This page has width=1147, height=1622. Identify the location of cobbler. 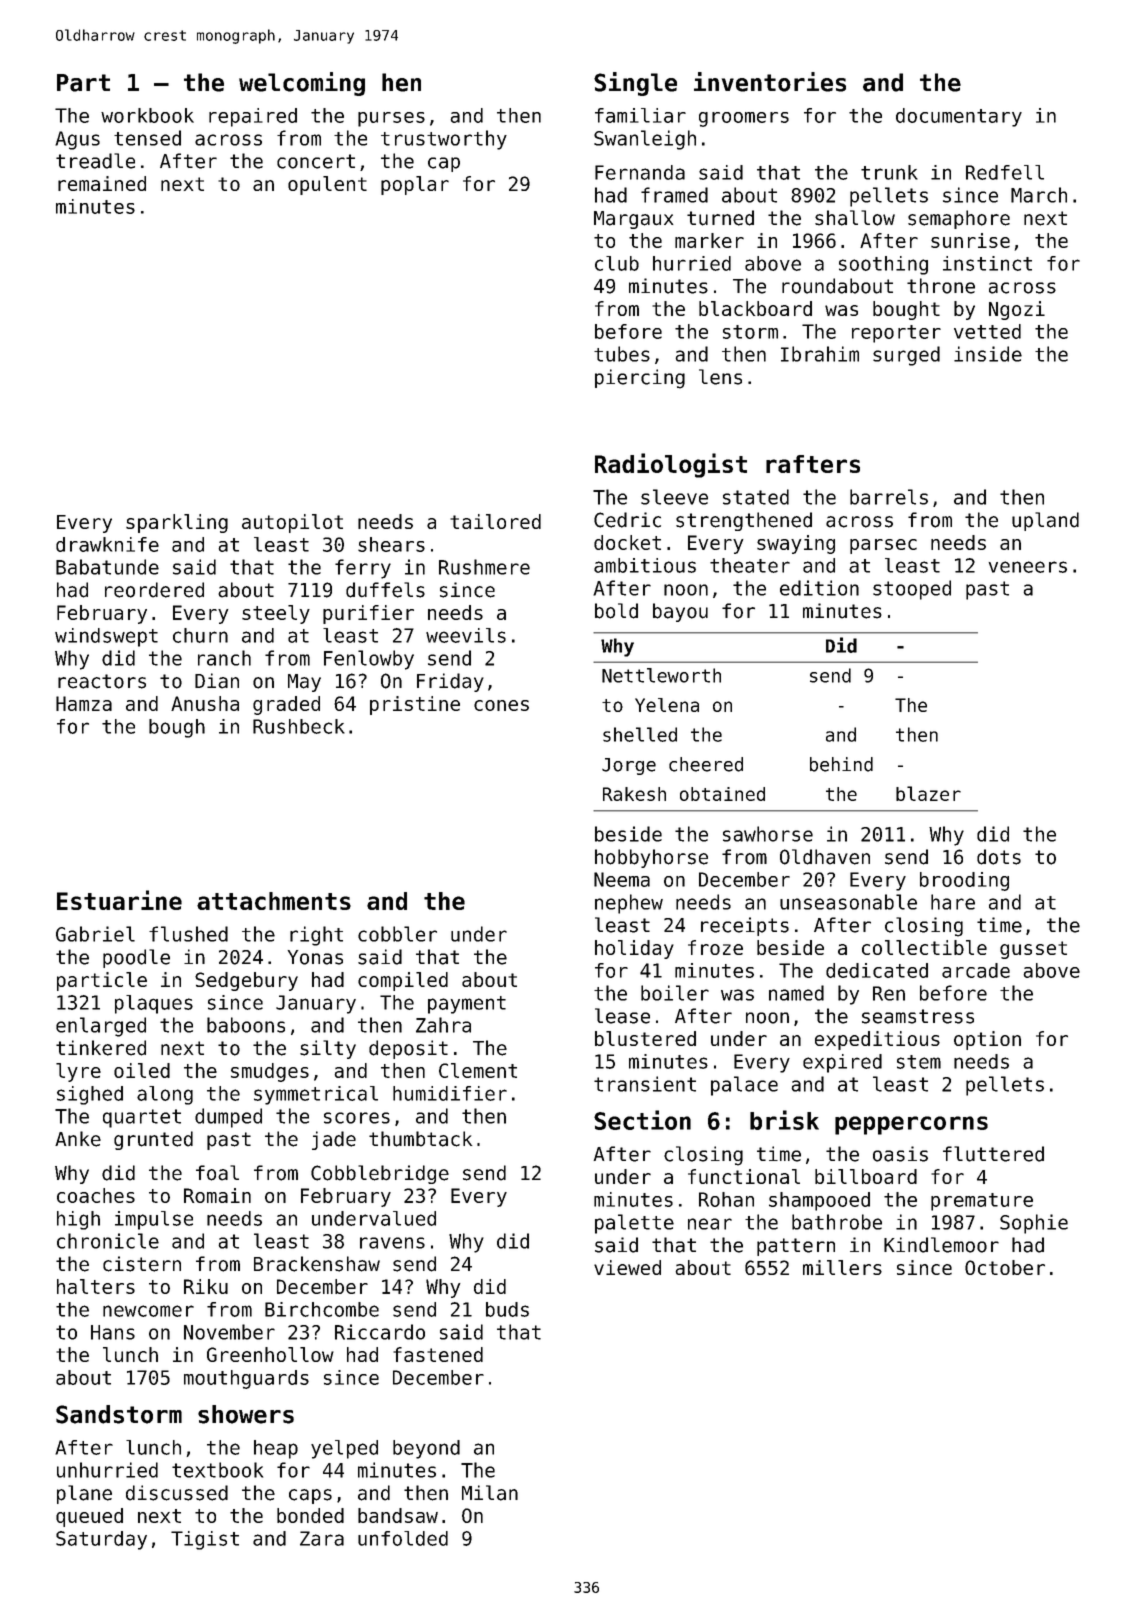
(397, 934).
